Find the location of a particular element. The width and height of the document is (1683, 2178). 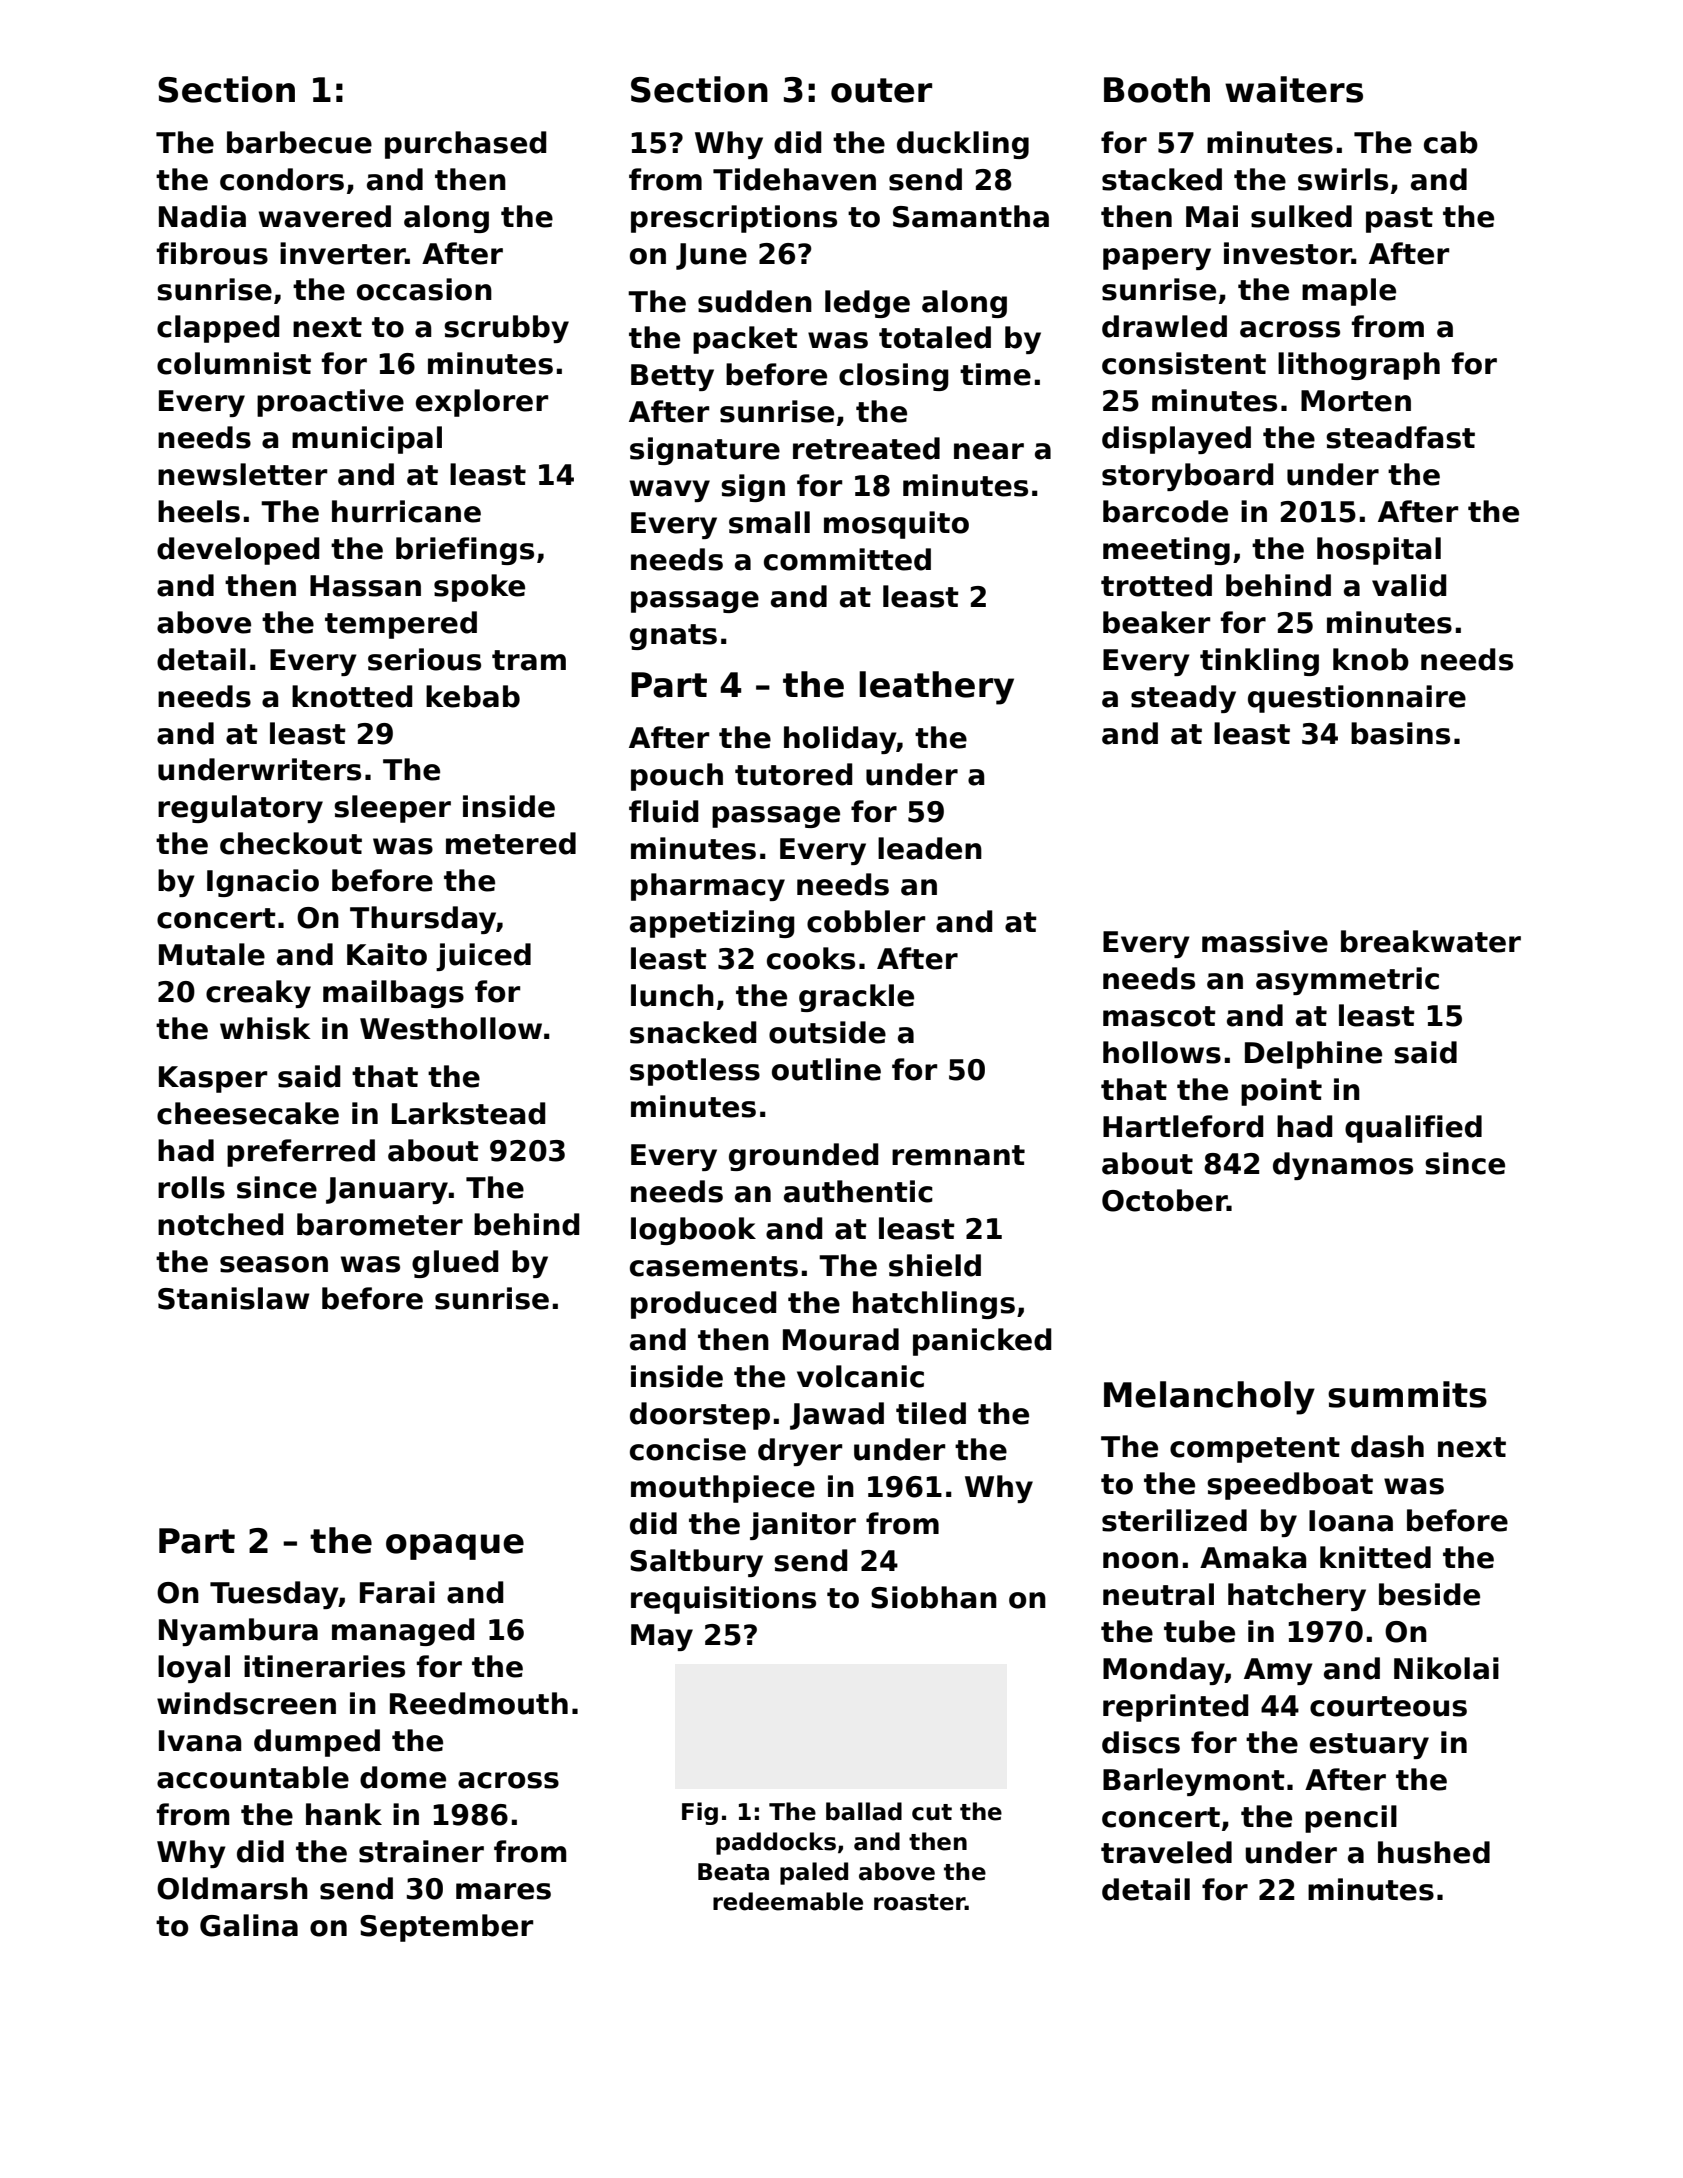

Nadia is located at coordinates (202, 216).
